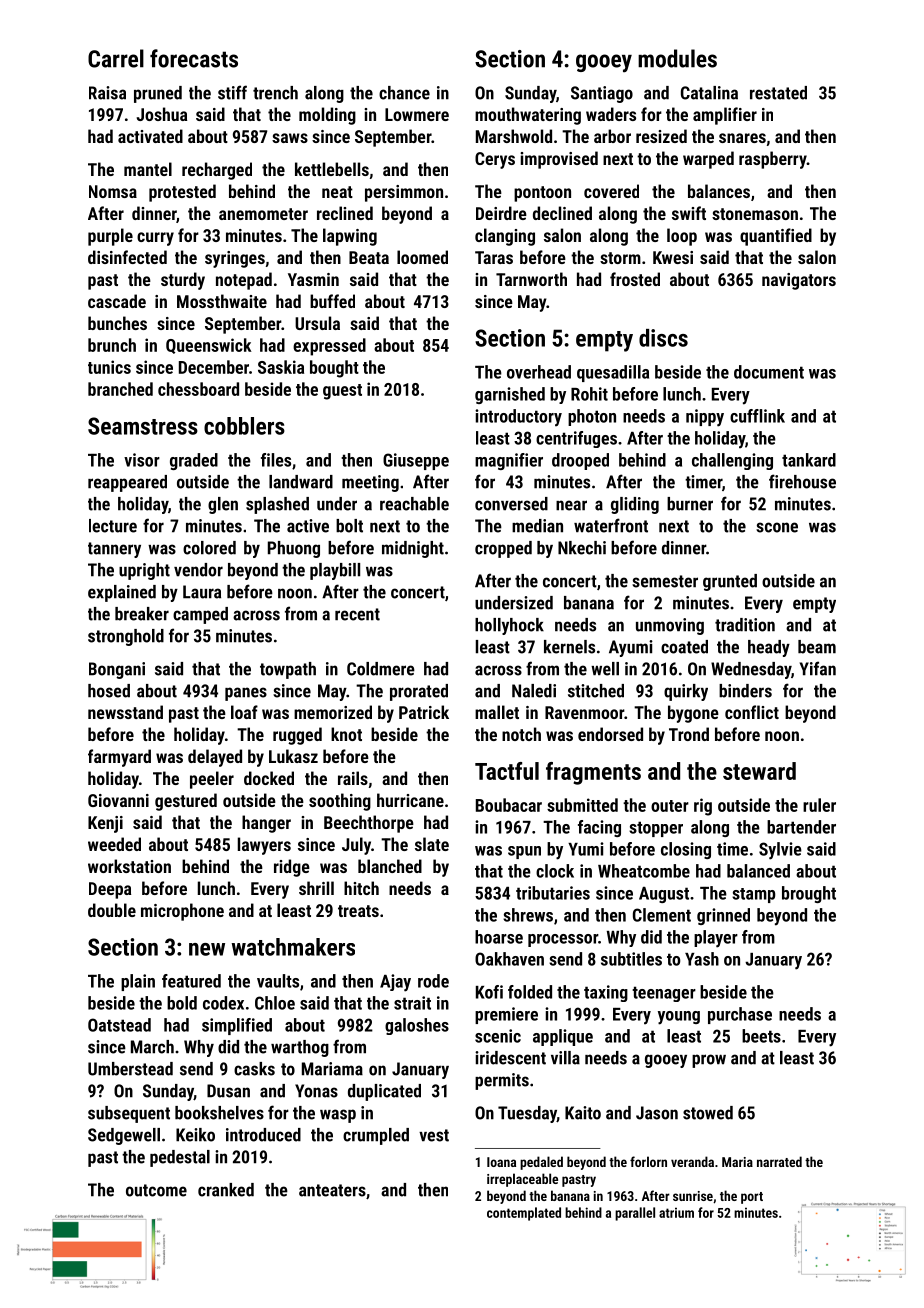  I want to click on heady, so click(769, 648).
